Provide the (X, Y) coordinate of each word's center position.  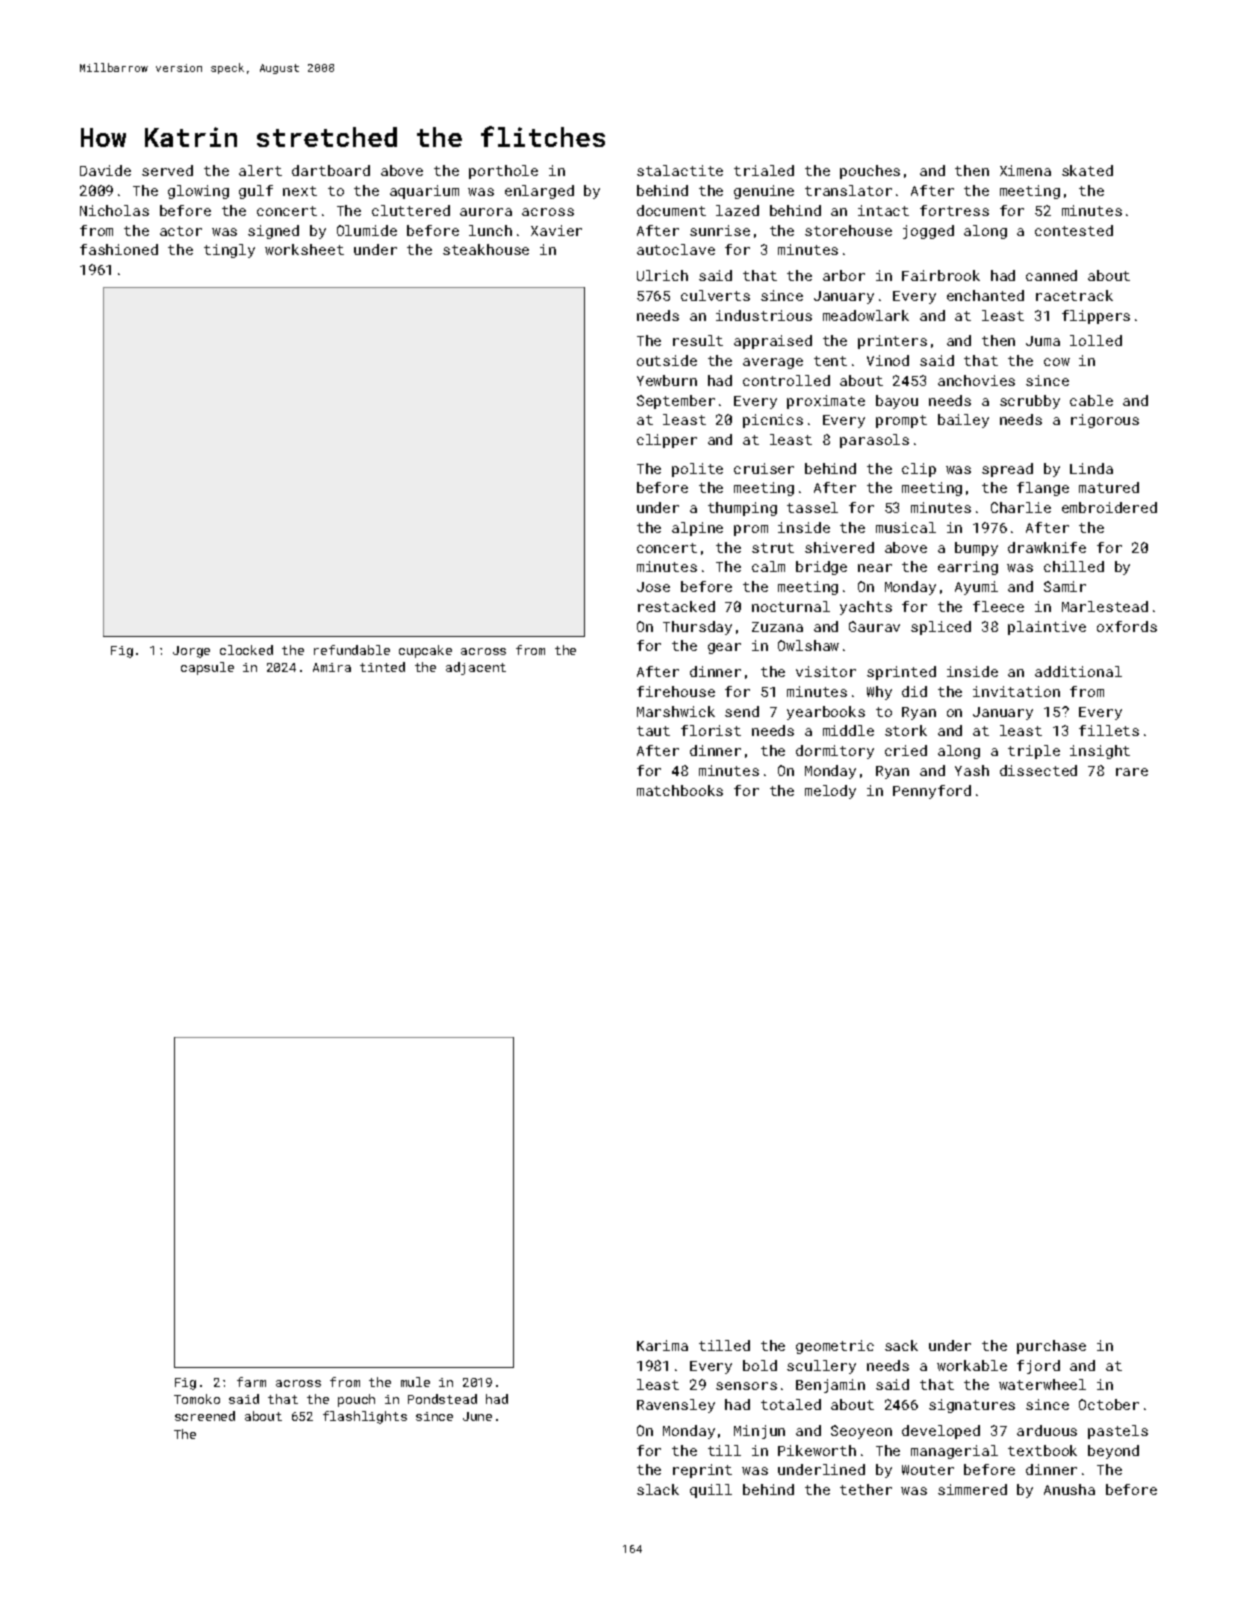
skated (1087, 170)
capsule (207, 668)
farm (251, 1382)
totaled (791, 1404)
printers (892, 342)
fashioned (119, 249)
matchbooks (680, 790)
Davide (105, 170)
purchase (1051, 1347)
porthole (503, 172)
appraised (773, 342)
